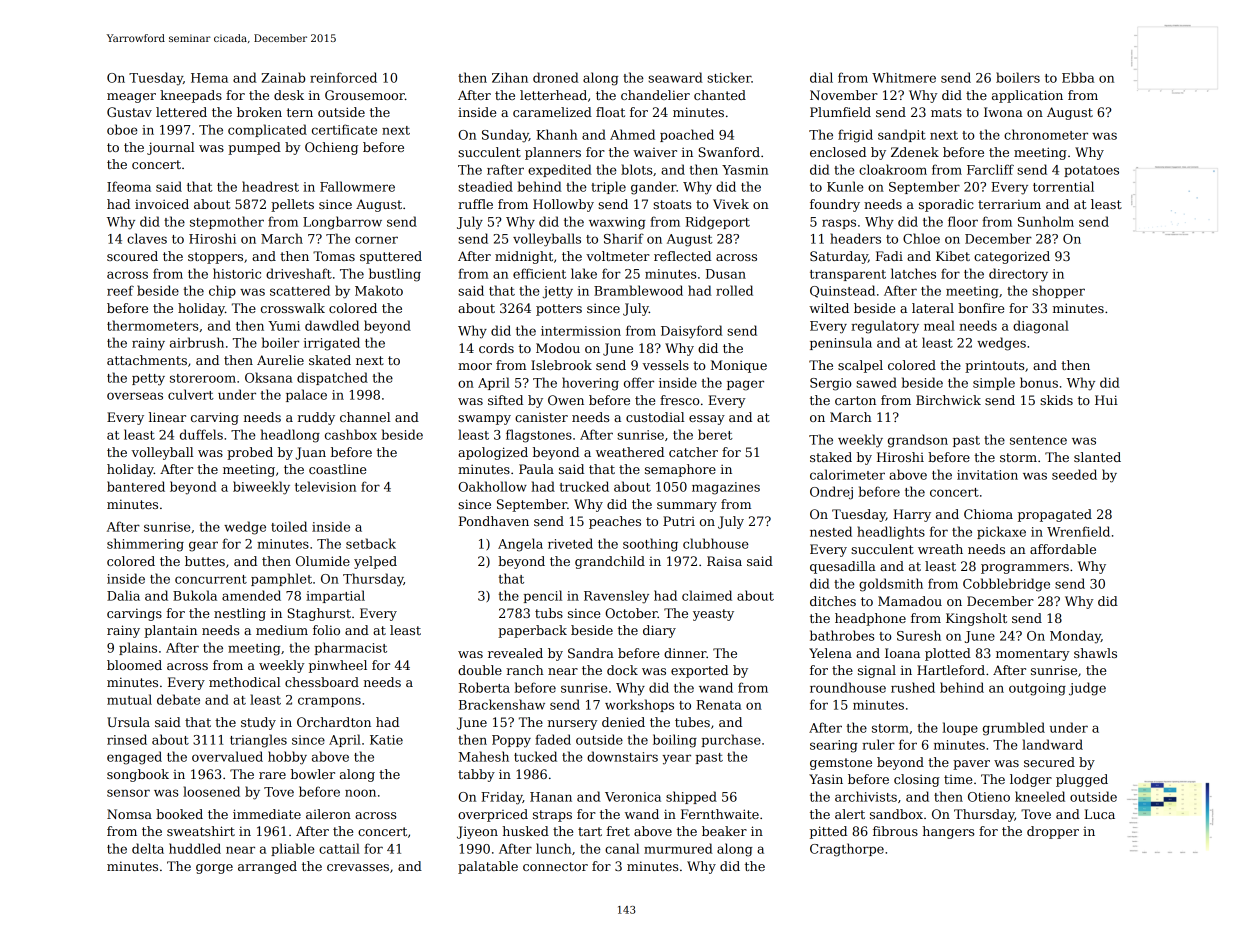  Describe the element at coordinates (293, 308) in the screenshot. I see `crosswalk` at that location.
